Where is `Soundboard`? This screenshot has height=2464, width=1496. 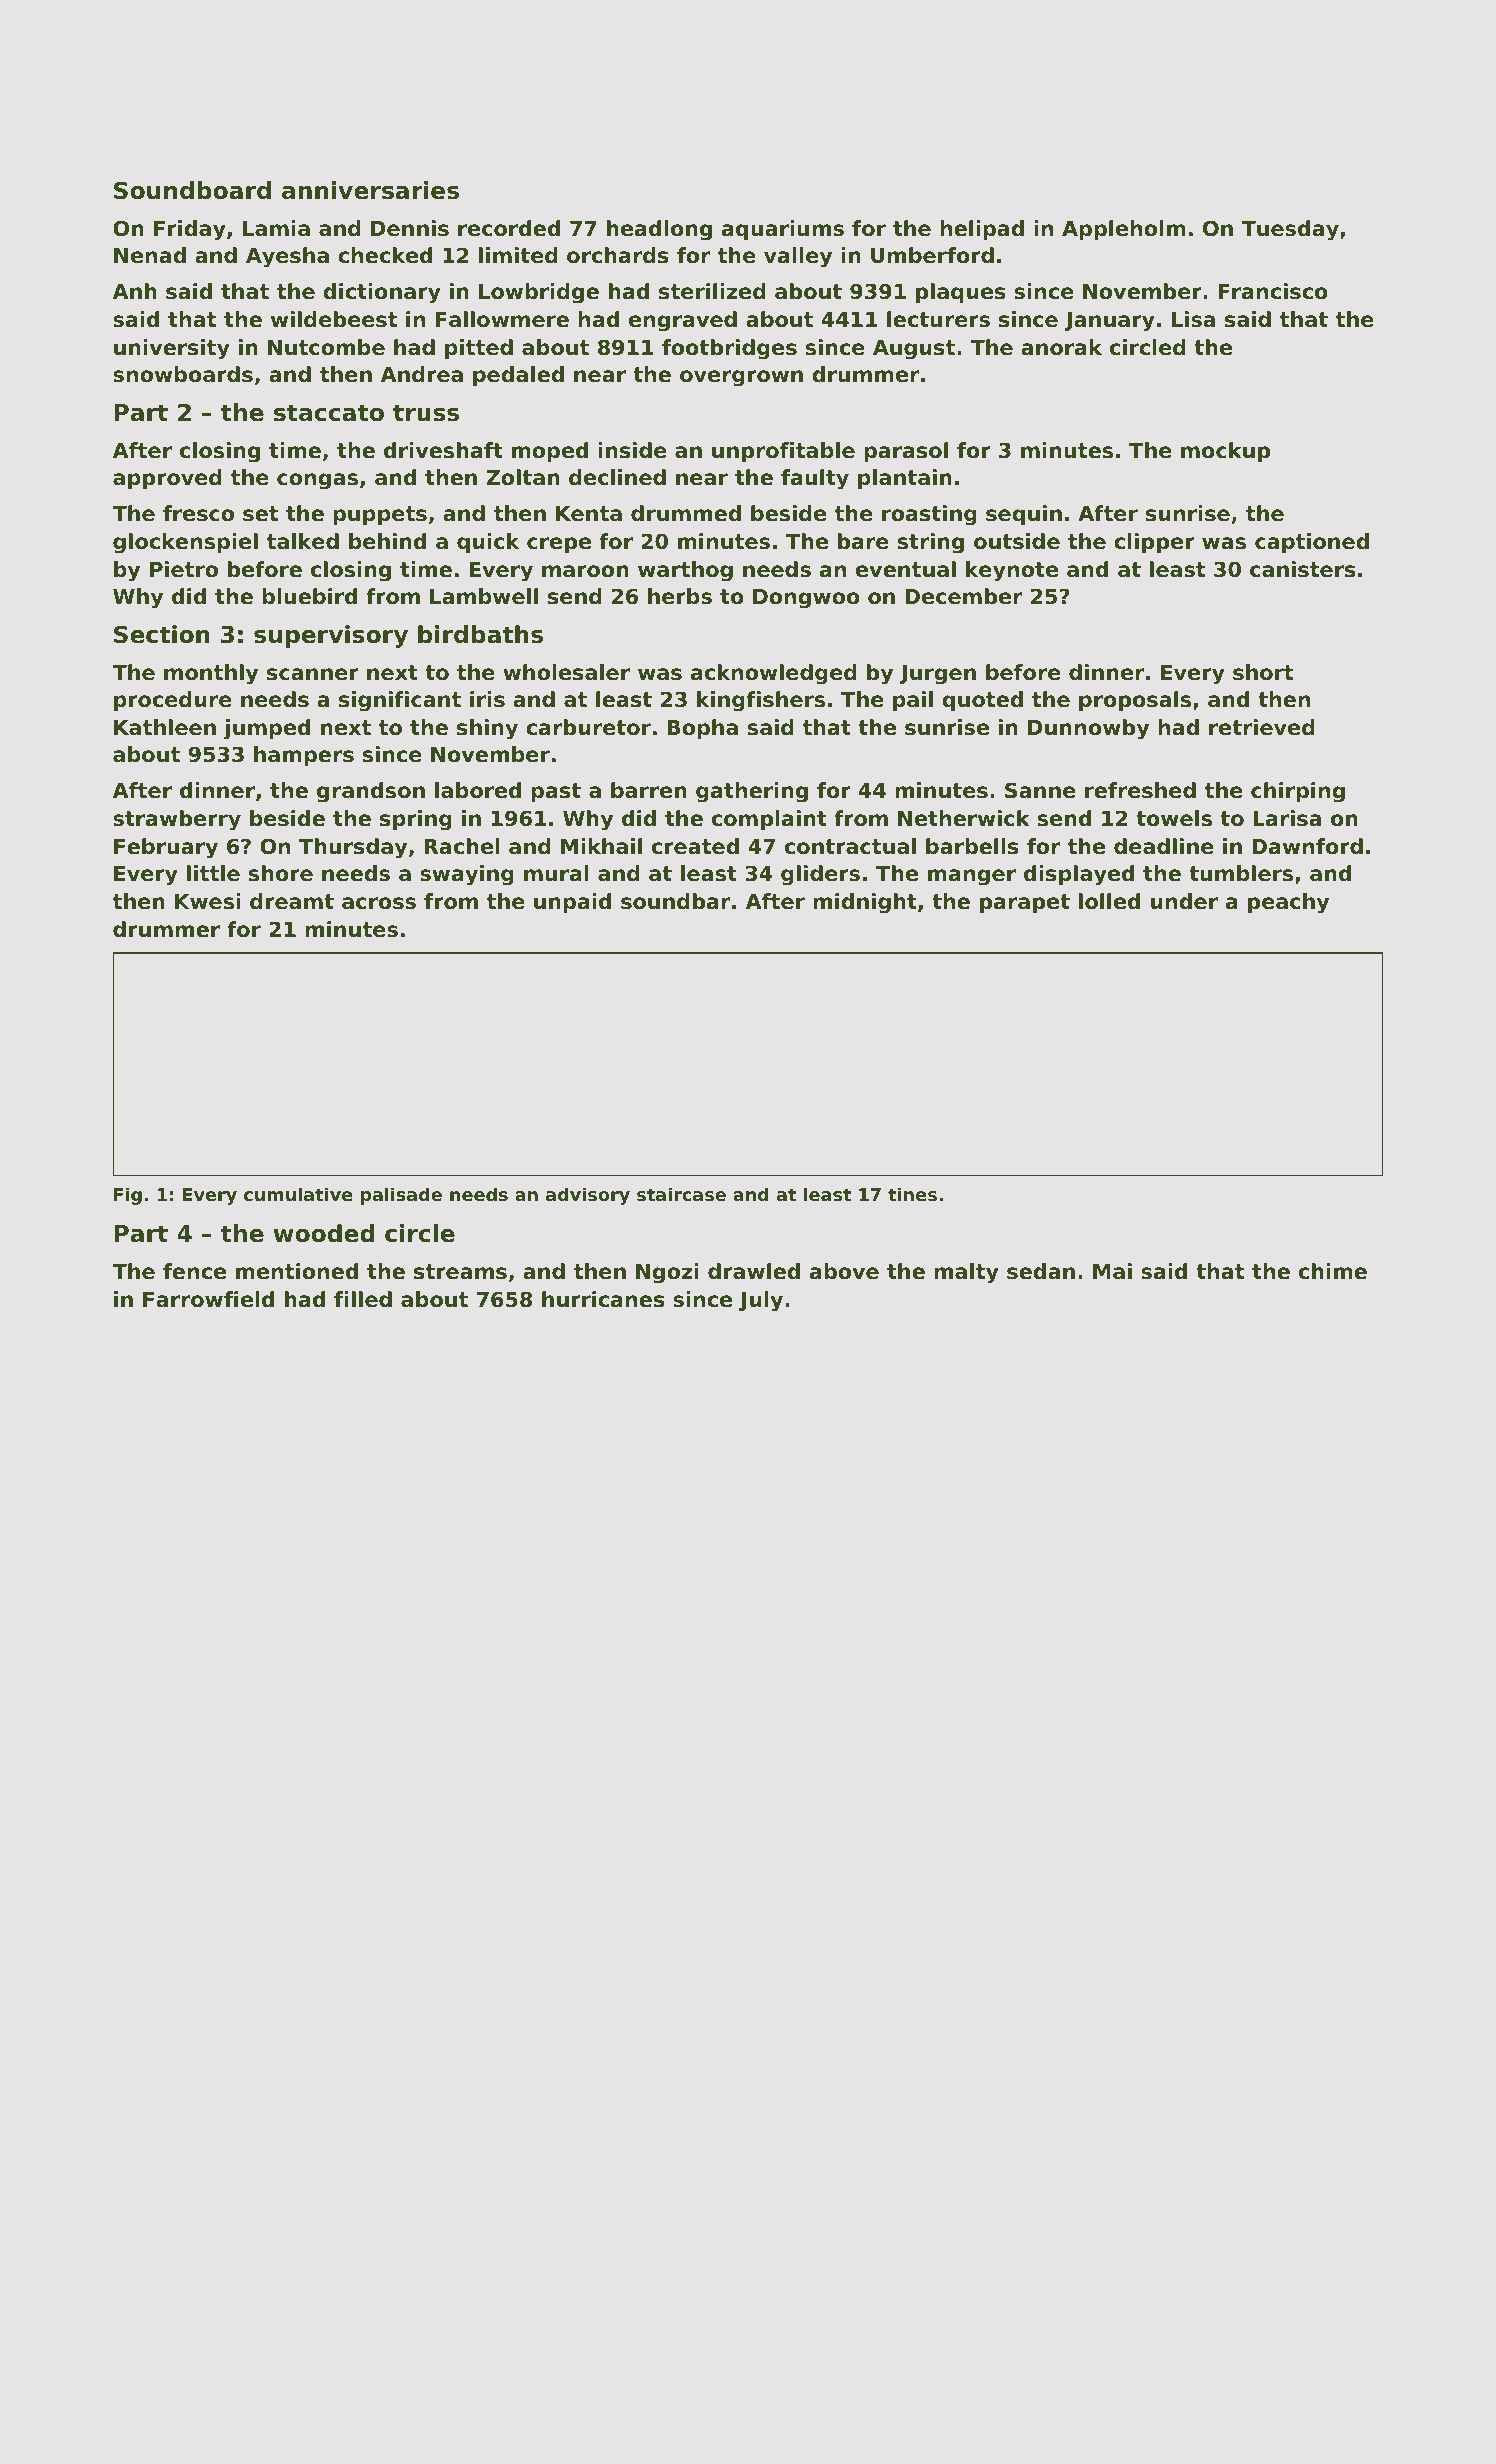
Soundboard is located at coordinates (192, 190).
